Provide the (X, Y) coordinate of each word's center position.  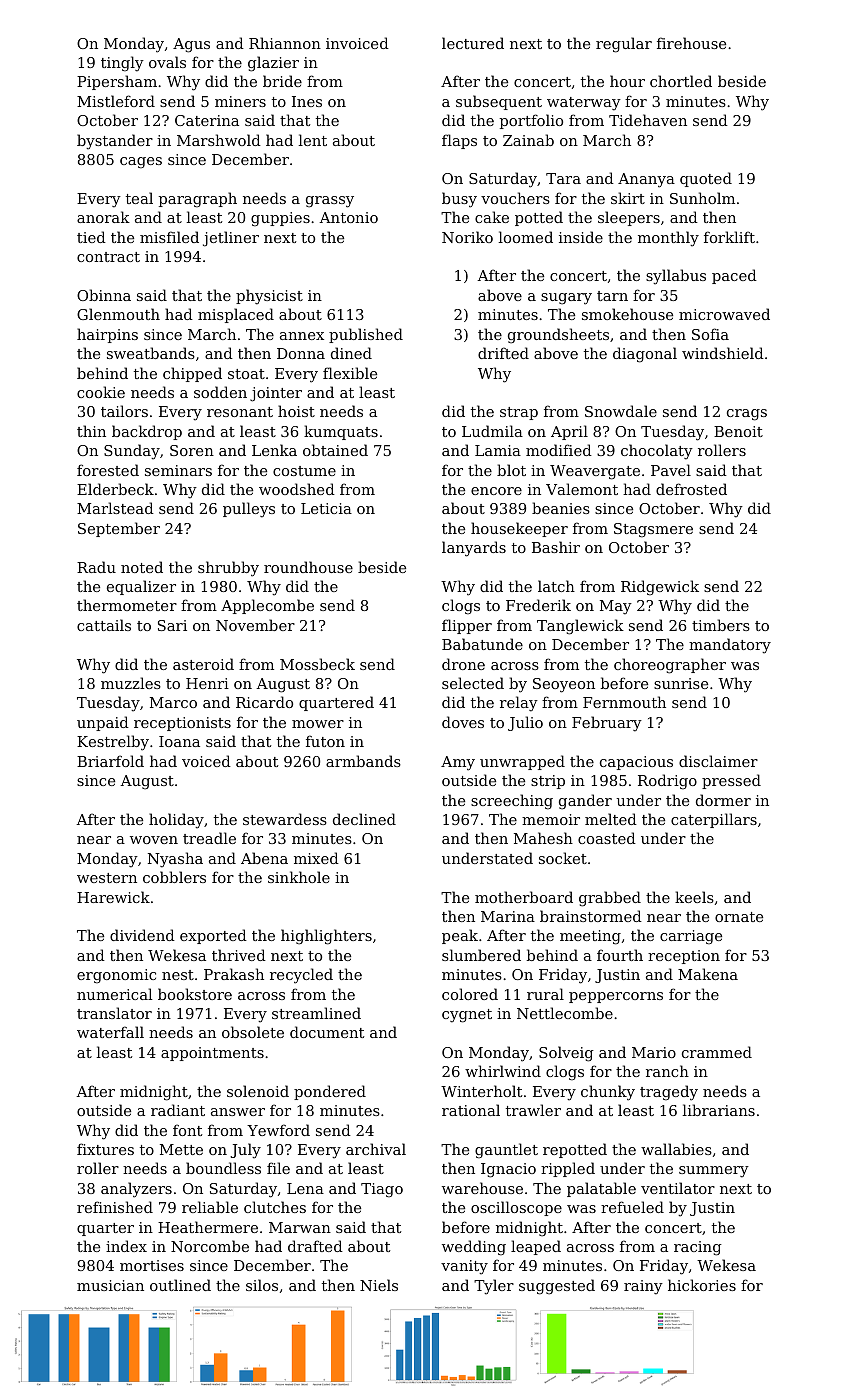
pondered (330, 1092)
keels (694, 897)
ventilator (678, 1188)
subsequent (499, 102)
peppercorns (616, 997)
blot (511, 470)
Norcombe (210, 1246)
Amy (458, 763)
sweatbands (151, 353)
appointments (212, 1054)
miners (240, 101)
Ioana (179, 741)
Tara (563, 178)
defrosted (691, 489)
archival (376, 1149)
